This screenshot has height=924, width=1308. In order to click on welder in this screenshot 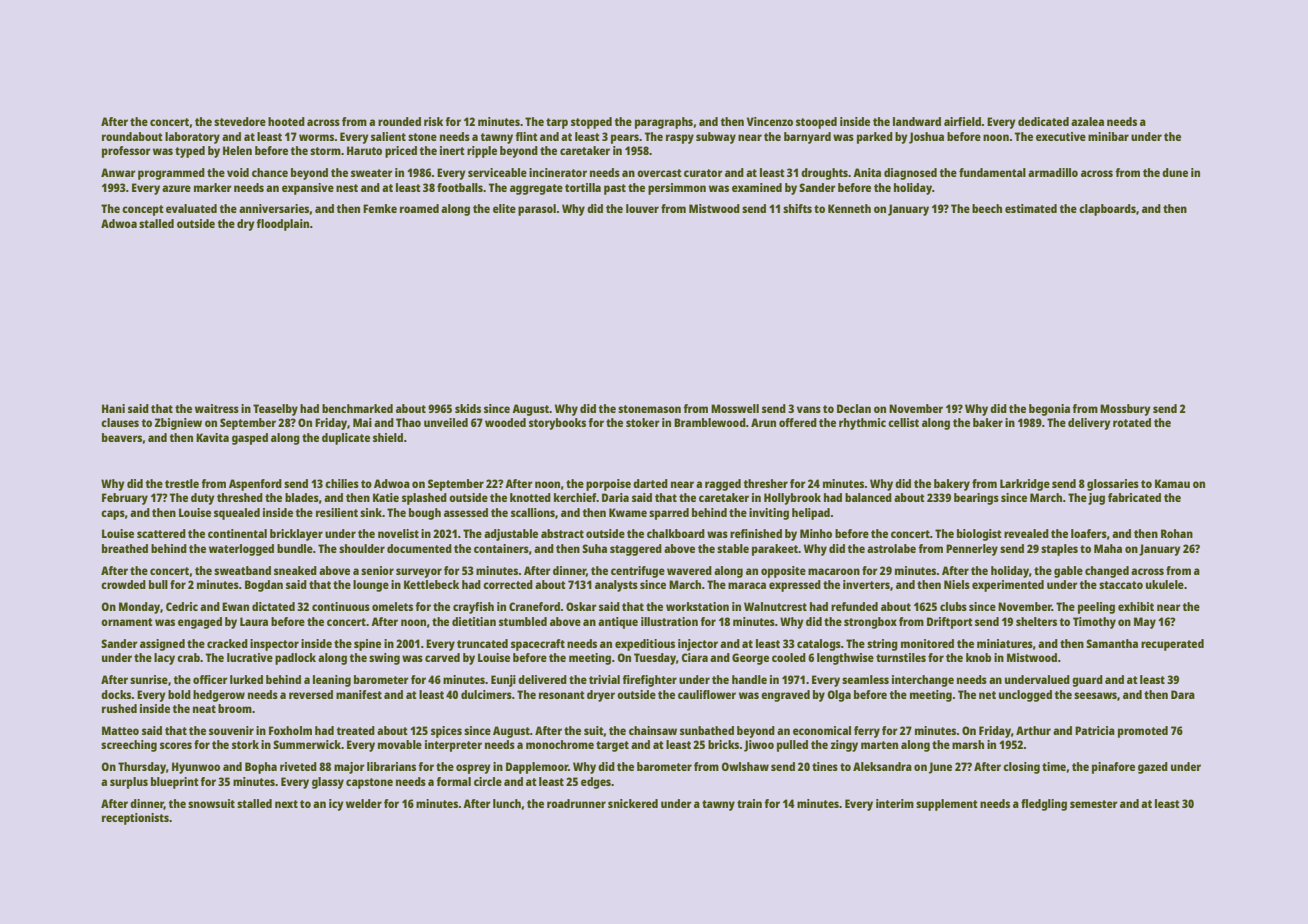, I will do `click(364, 803)`.
